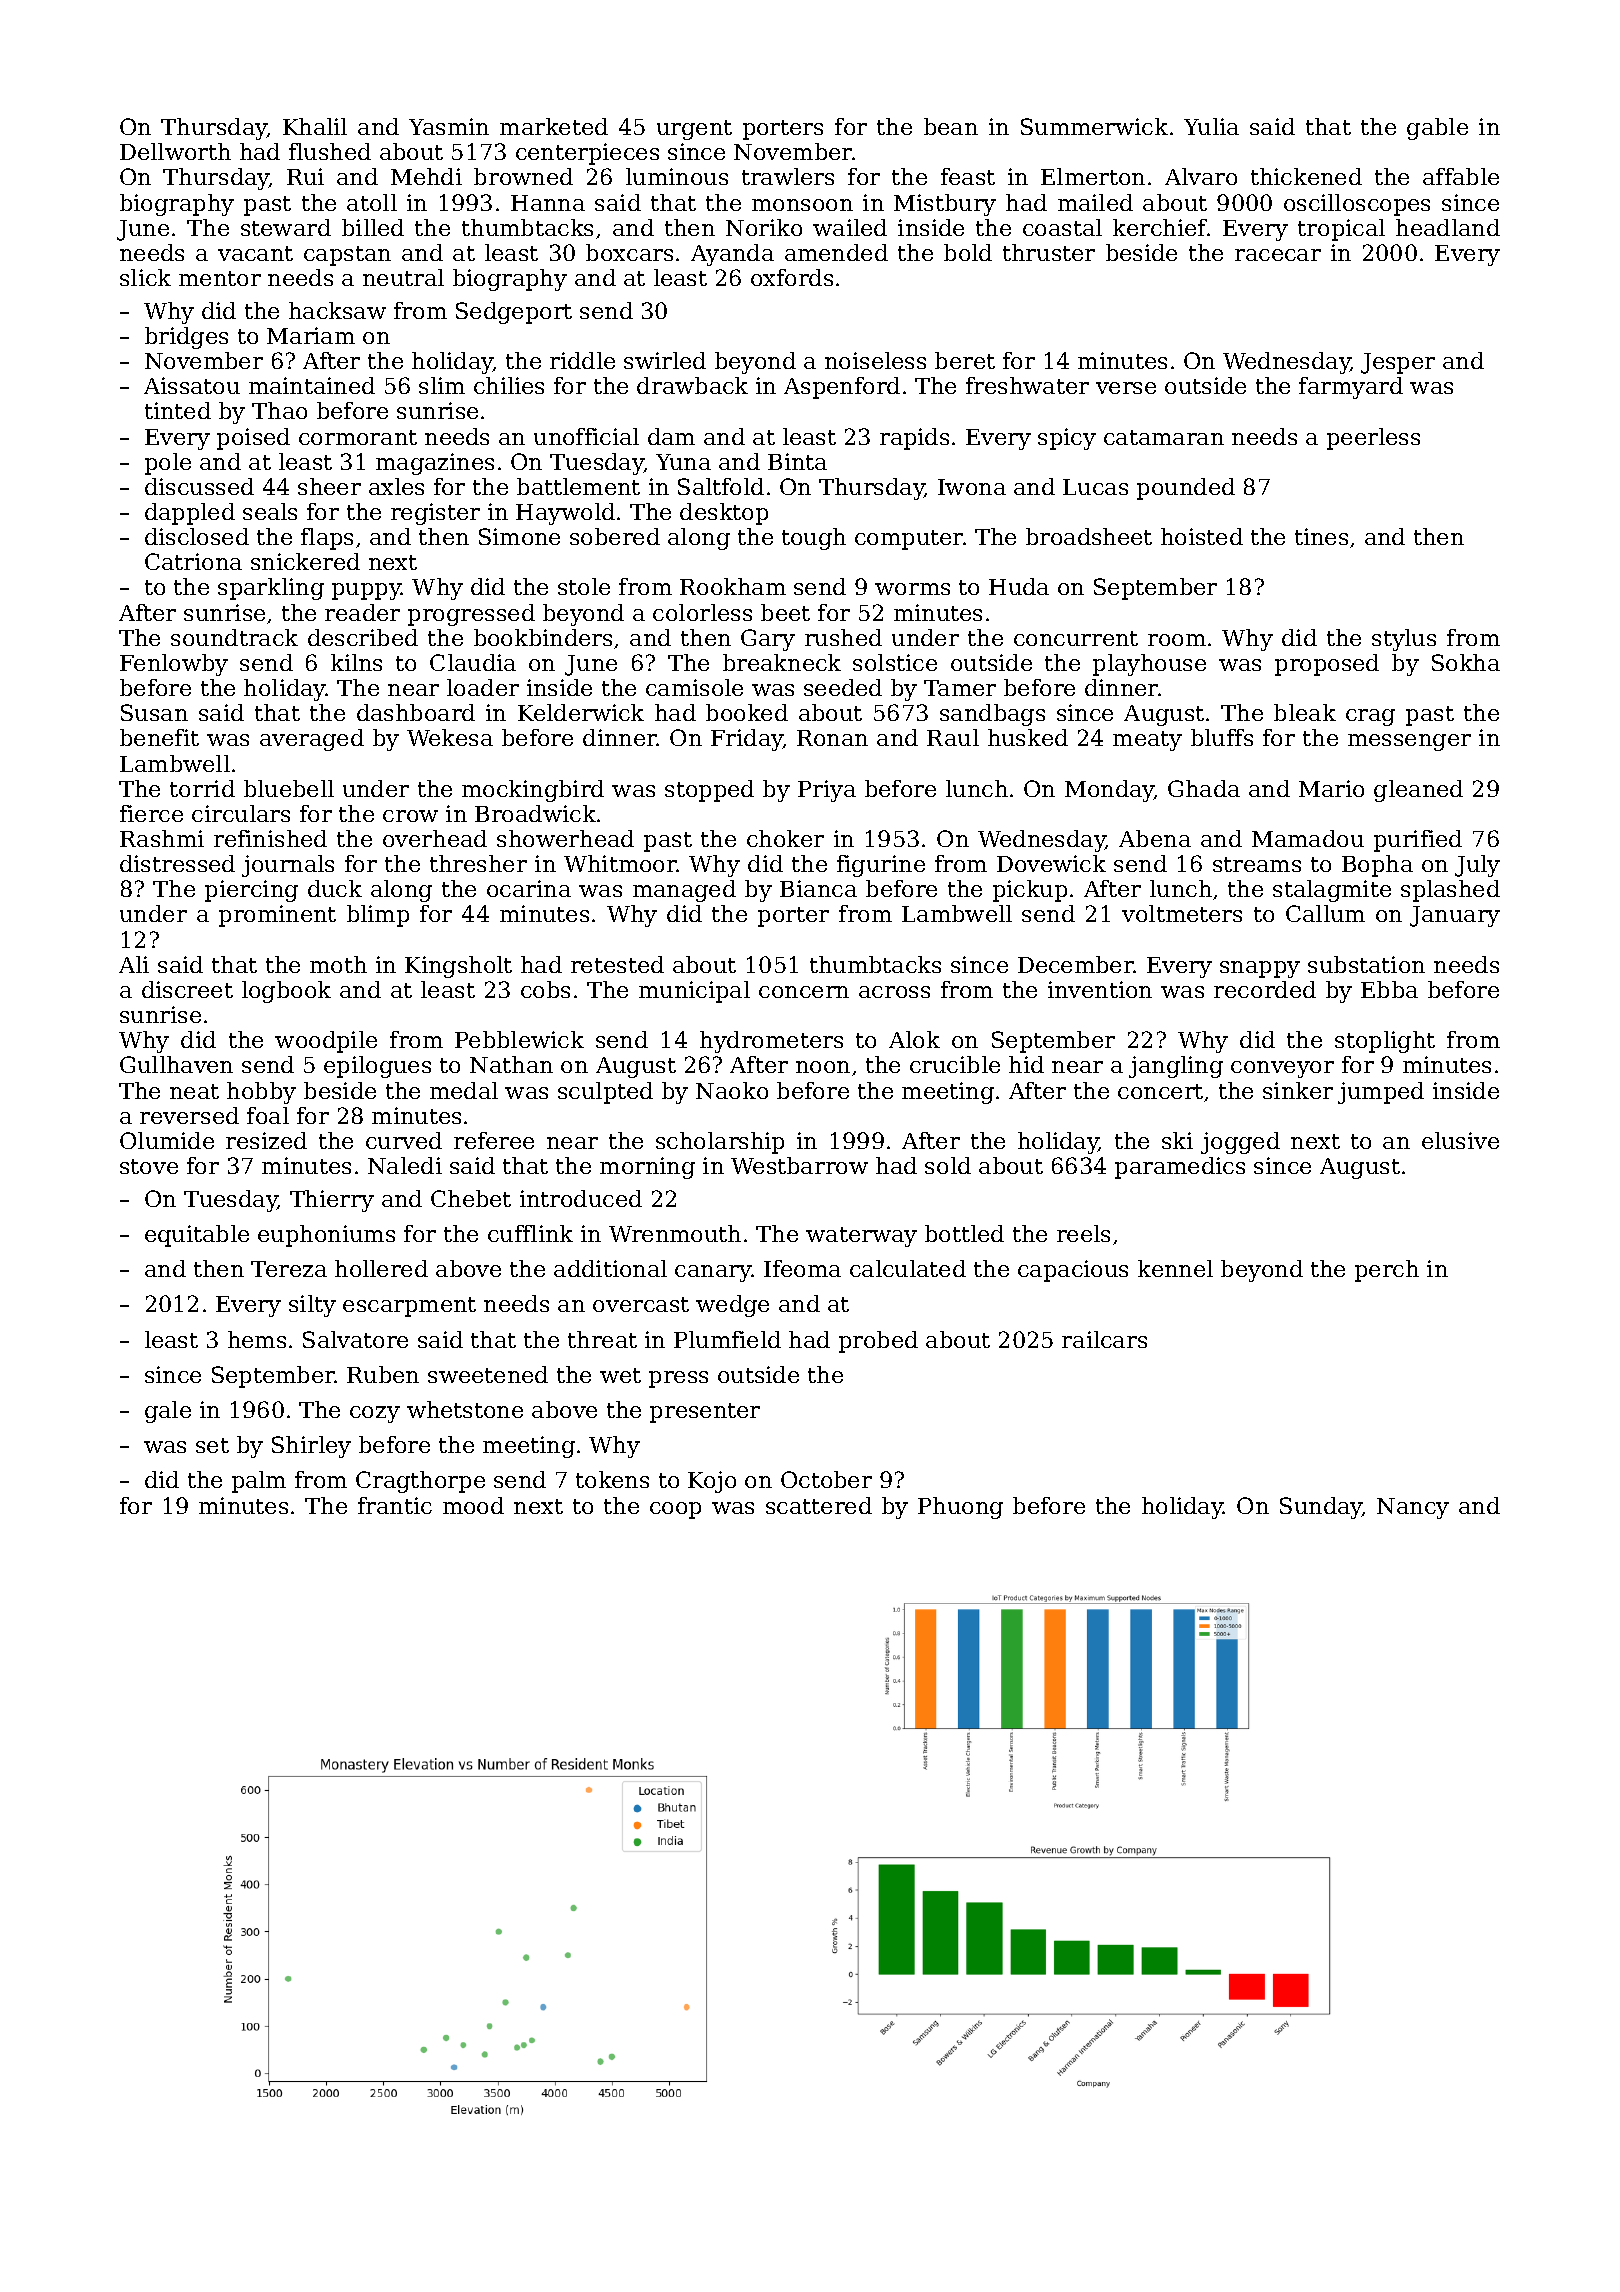 The width and height of the document is (1620, 2292). Describe the element at coordinates (951, 126) in the document. I see `bean` at that location.
